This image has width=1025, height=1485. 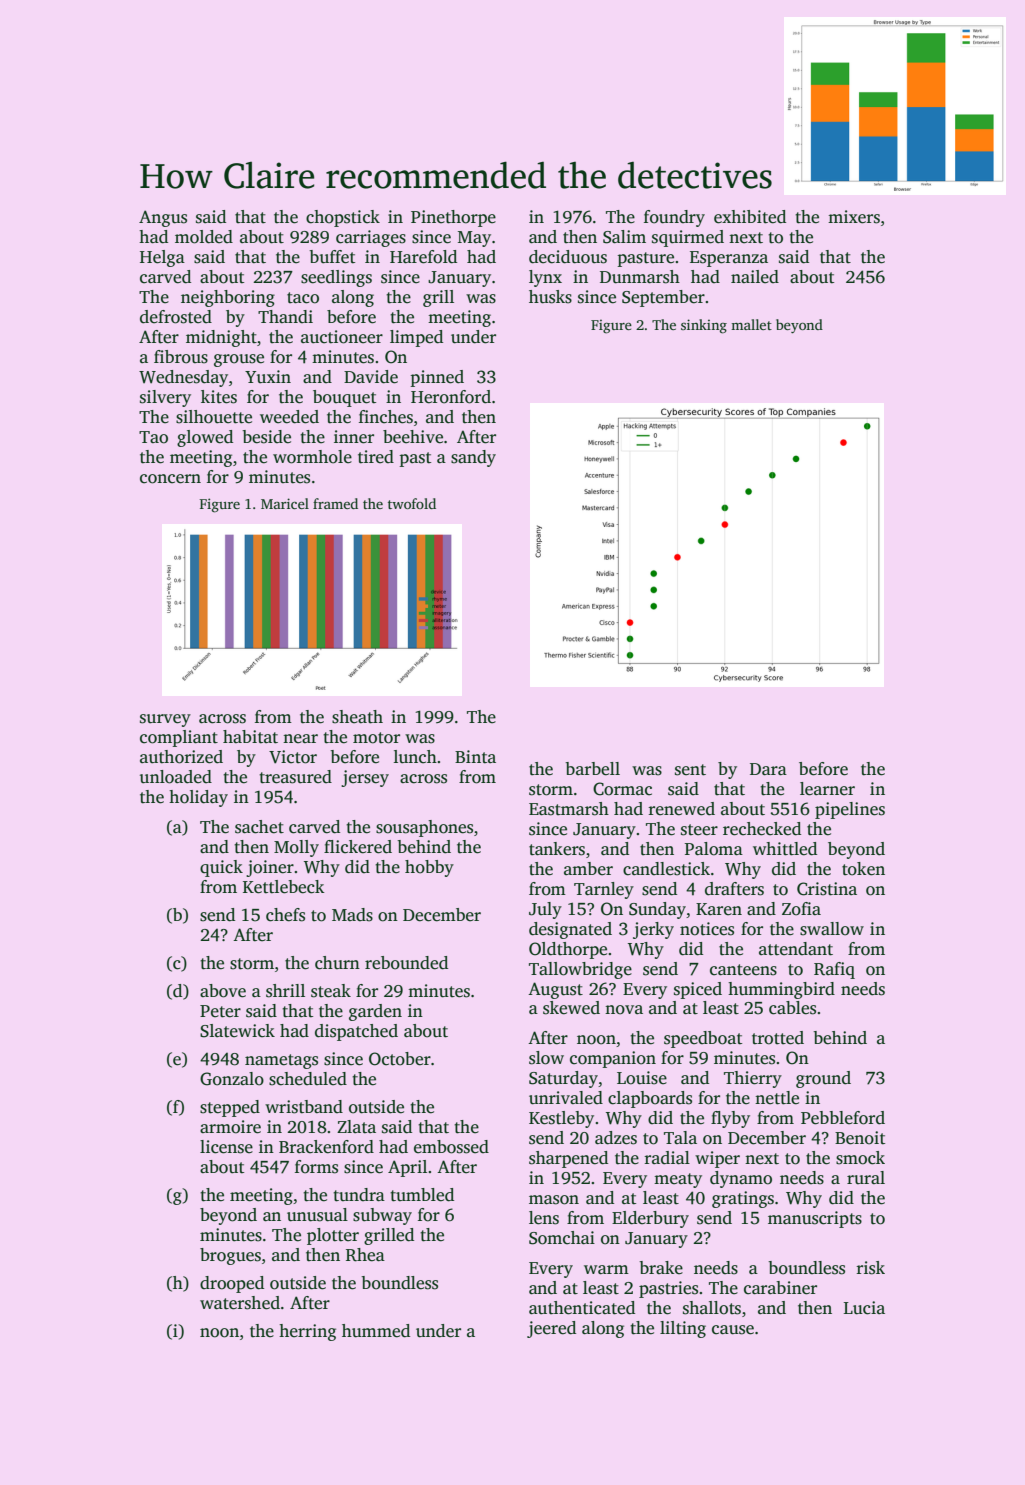 What do you see at coordinates (296, 848) in the image?
I see `Molly` at bounding box center [296, 848].
